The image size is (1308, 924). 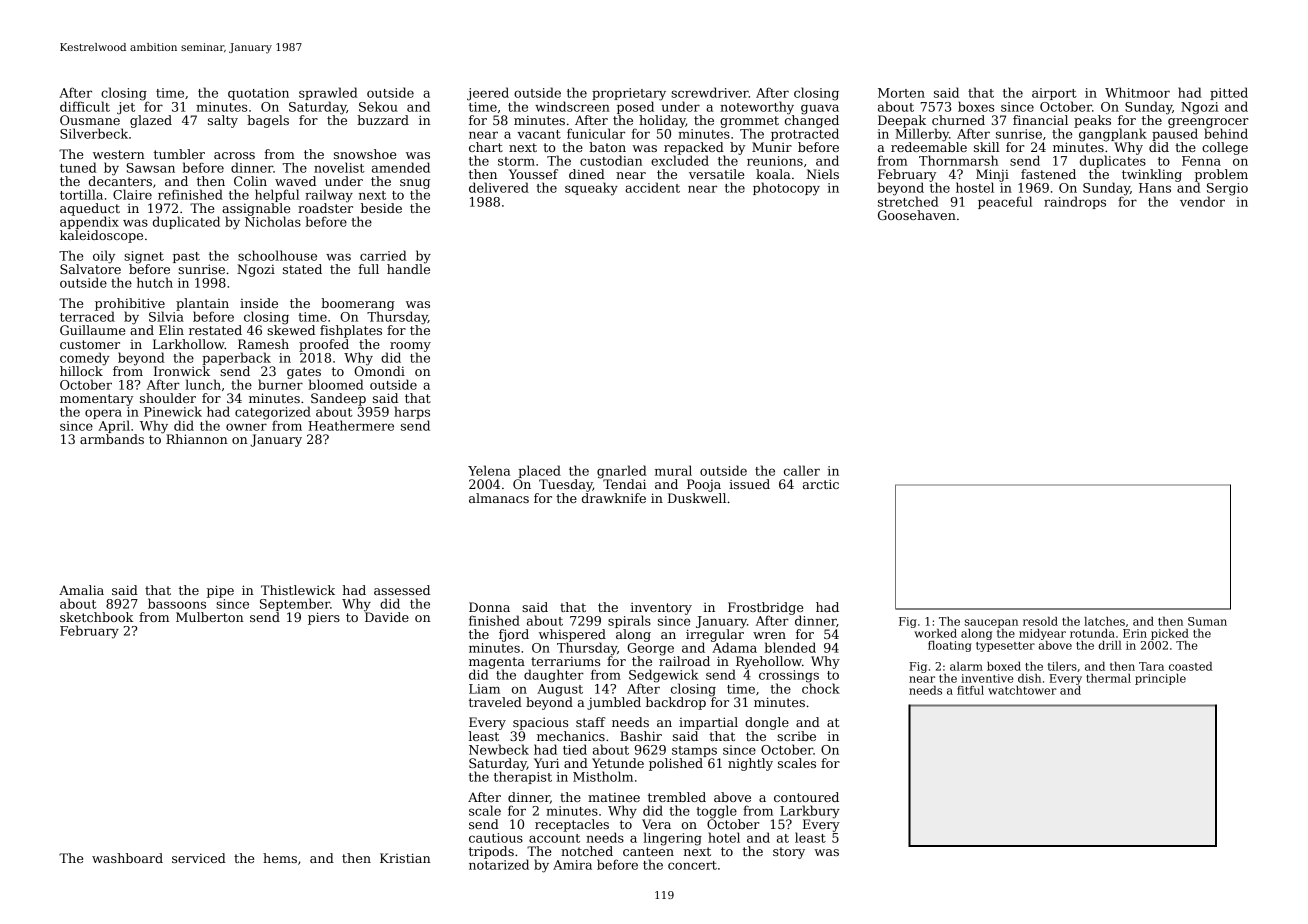 What do you see at coordinates (684, 661) in the screenshot?
I see `railroad` at bounding box center [684, 661].
